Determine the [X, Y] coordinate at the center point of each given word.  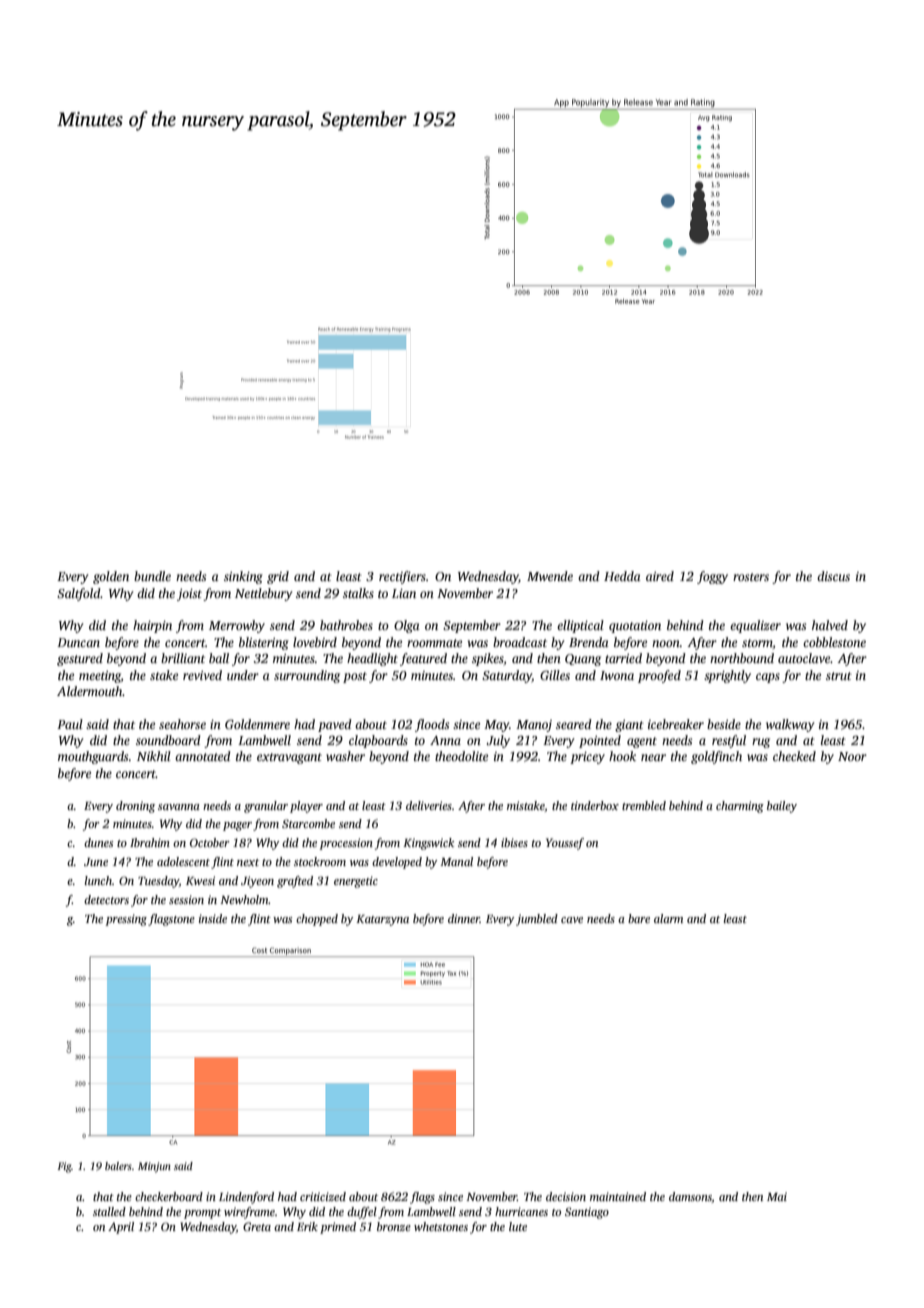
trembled [644, 805]
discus [833, 576]
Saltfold [78, 594]
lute [518, 1226]
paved [335, 725]
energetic [356, 882]
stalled [109, 1211]
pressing [126, 920]
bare [639, 918]
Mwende [550, 576]
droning [135, 807]
